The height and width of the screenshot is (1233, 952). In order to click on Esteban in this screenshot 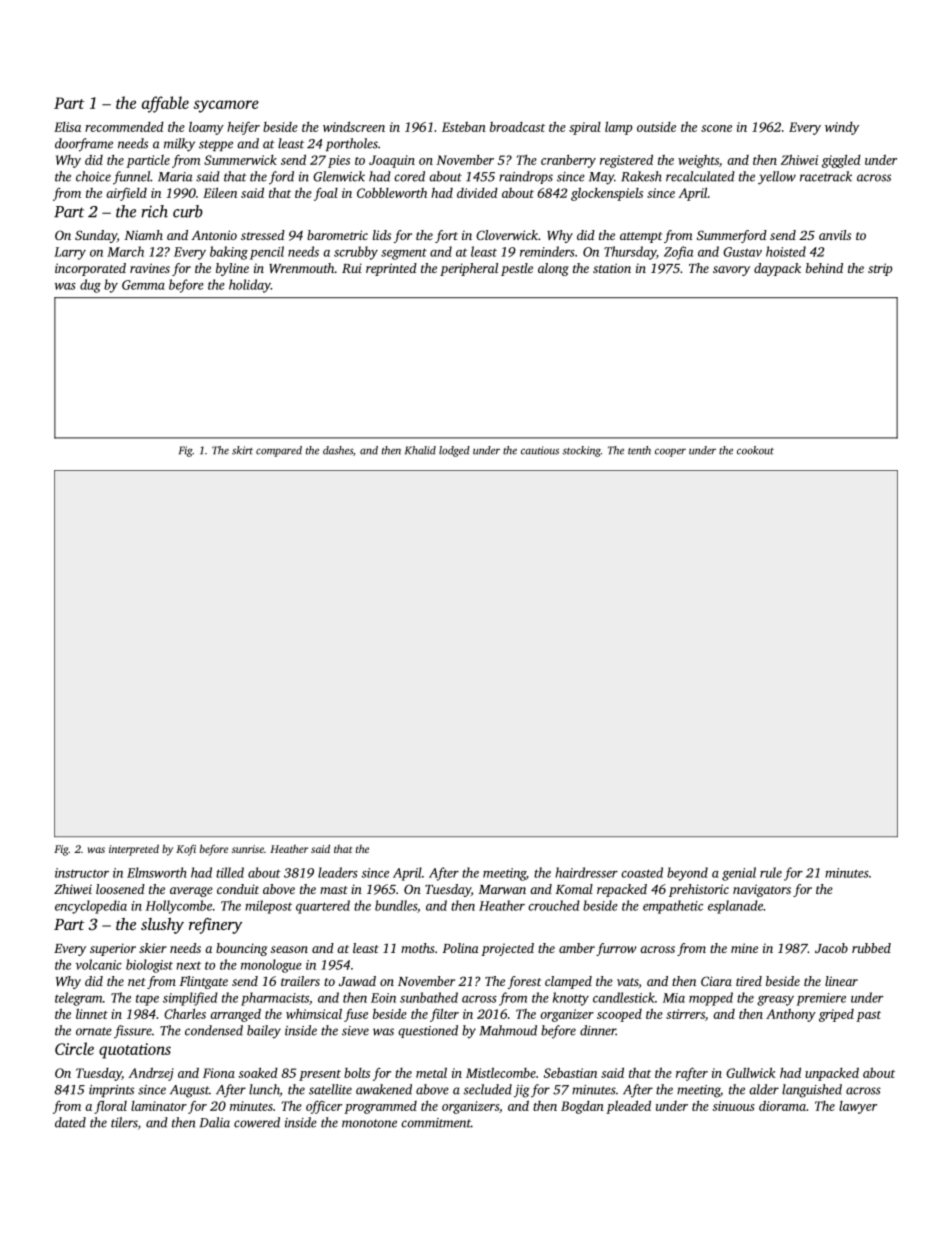, I will do `click(464, 127)`.
